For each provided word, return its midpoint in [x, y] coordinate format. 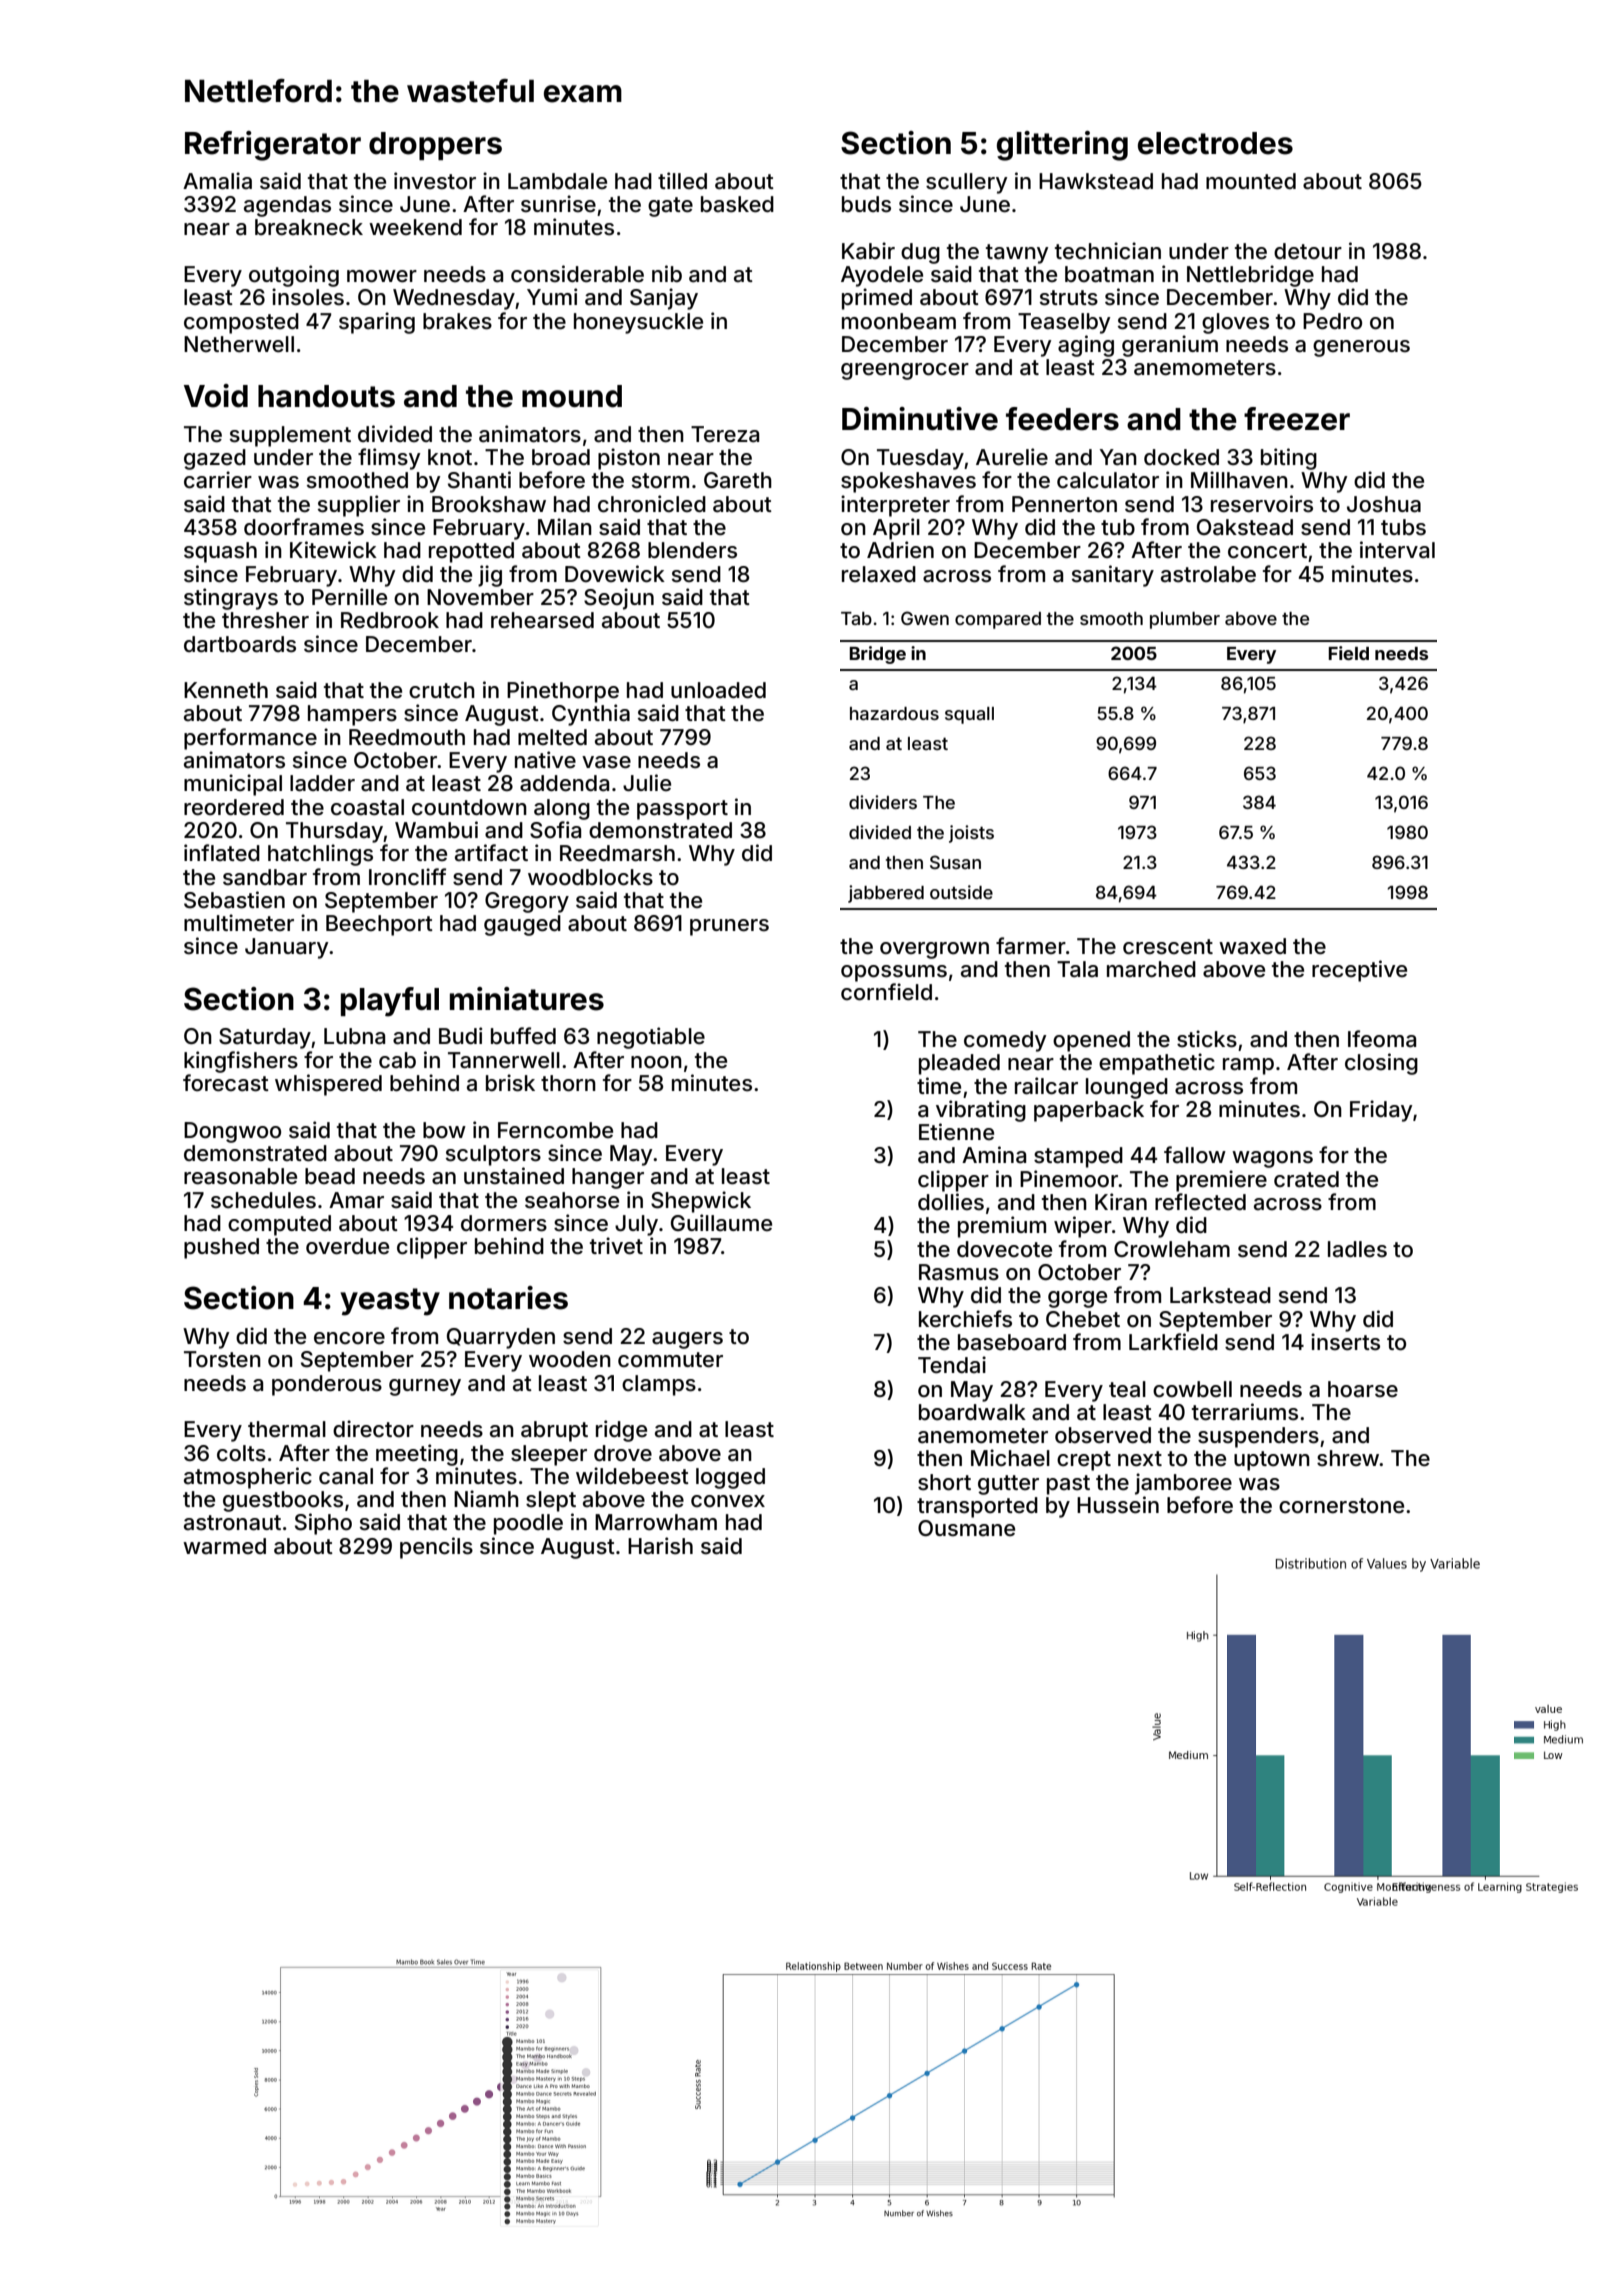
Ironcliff [407, 877]
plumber [1185, 620]
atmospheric [248, 1478]
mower [382, 276]
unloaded [718, 690]
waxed [1252, 946]
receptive [1359, 971]
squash [220, 552]
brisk [510, 1083]
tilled [682, 180]
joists [971, 834]
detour [1308, 251]
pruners [729, 927]
